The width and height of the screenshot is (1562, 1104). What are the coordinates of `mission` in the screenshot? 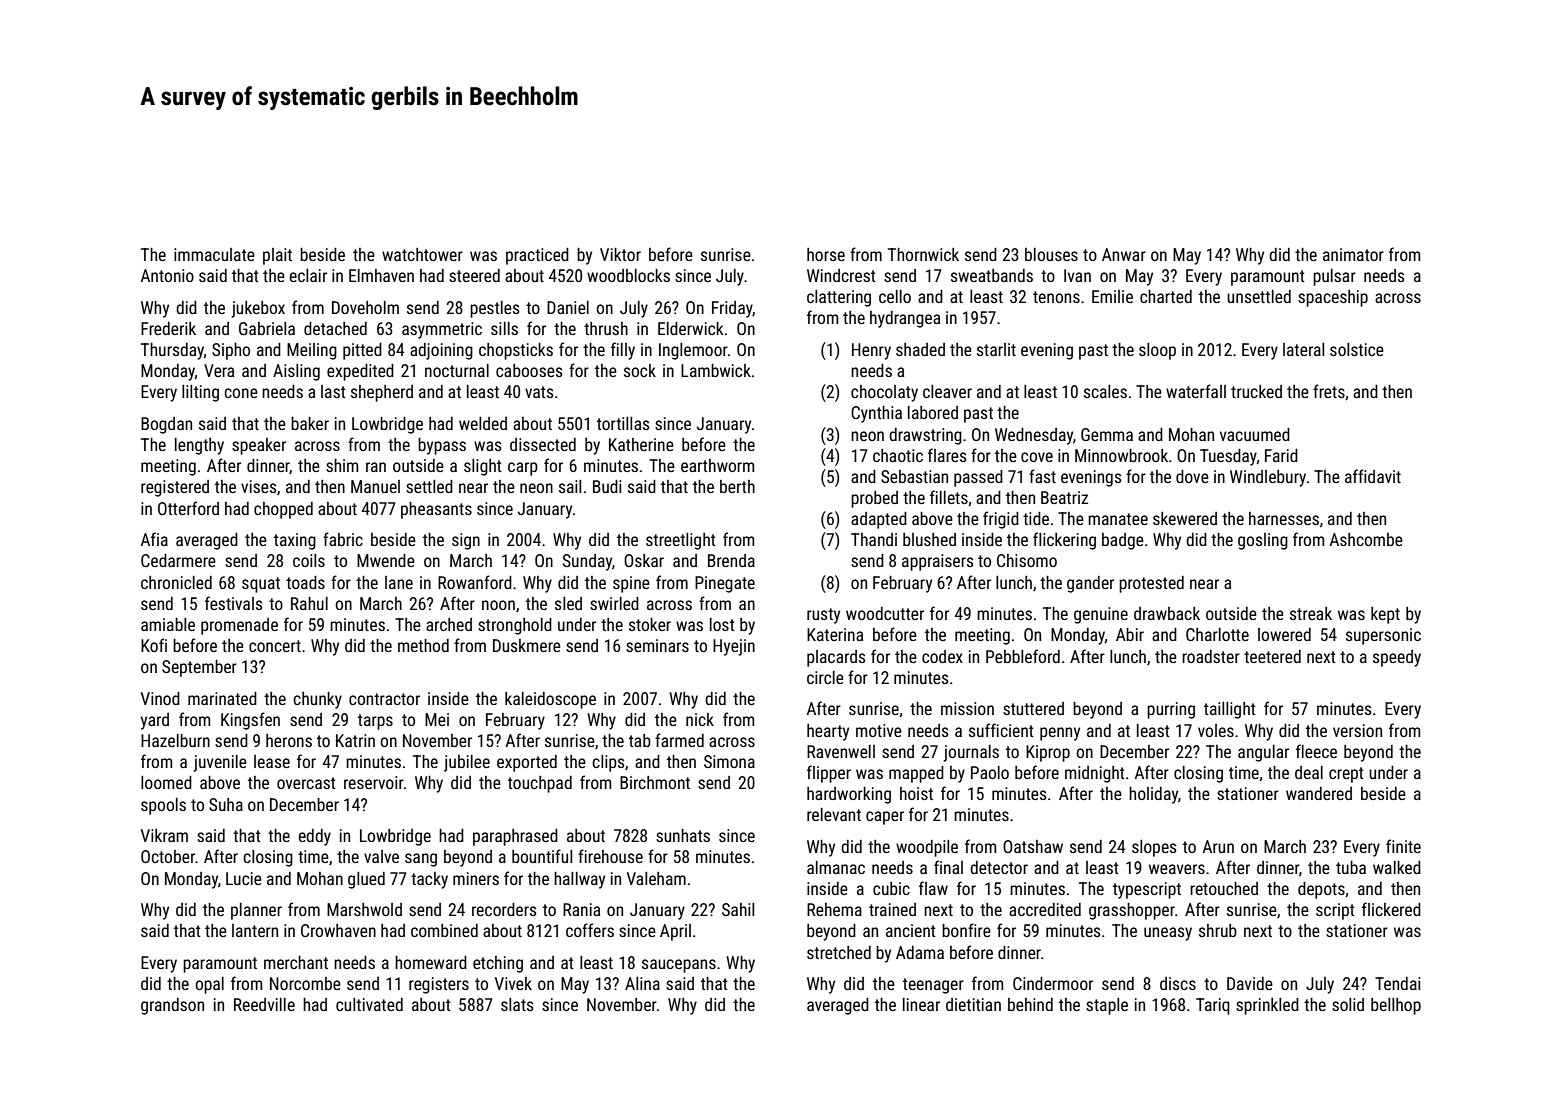 It's located at (967, 708).
